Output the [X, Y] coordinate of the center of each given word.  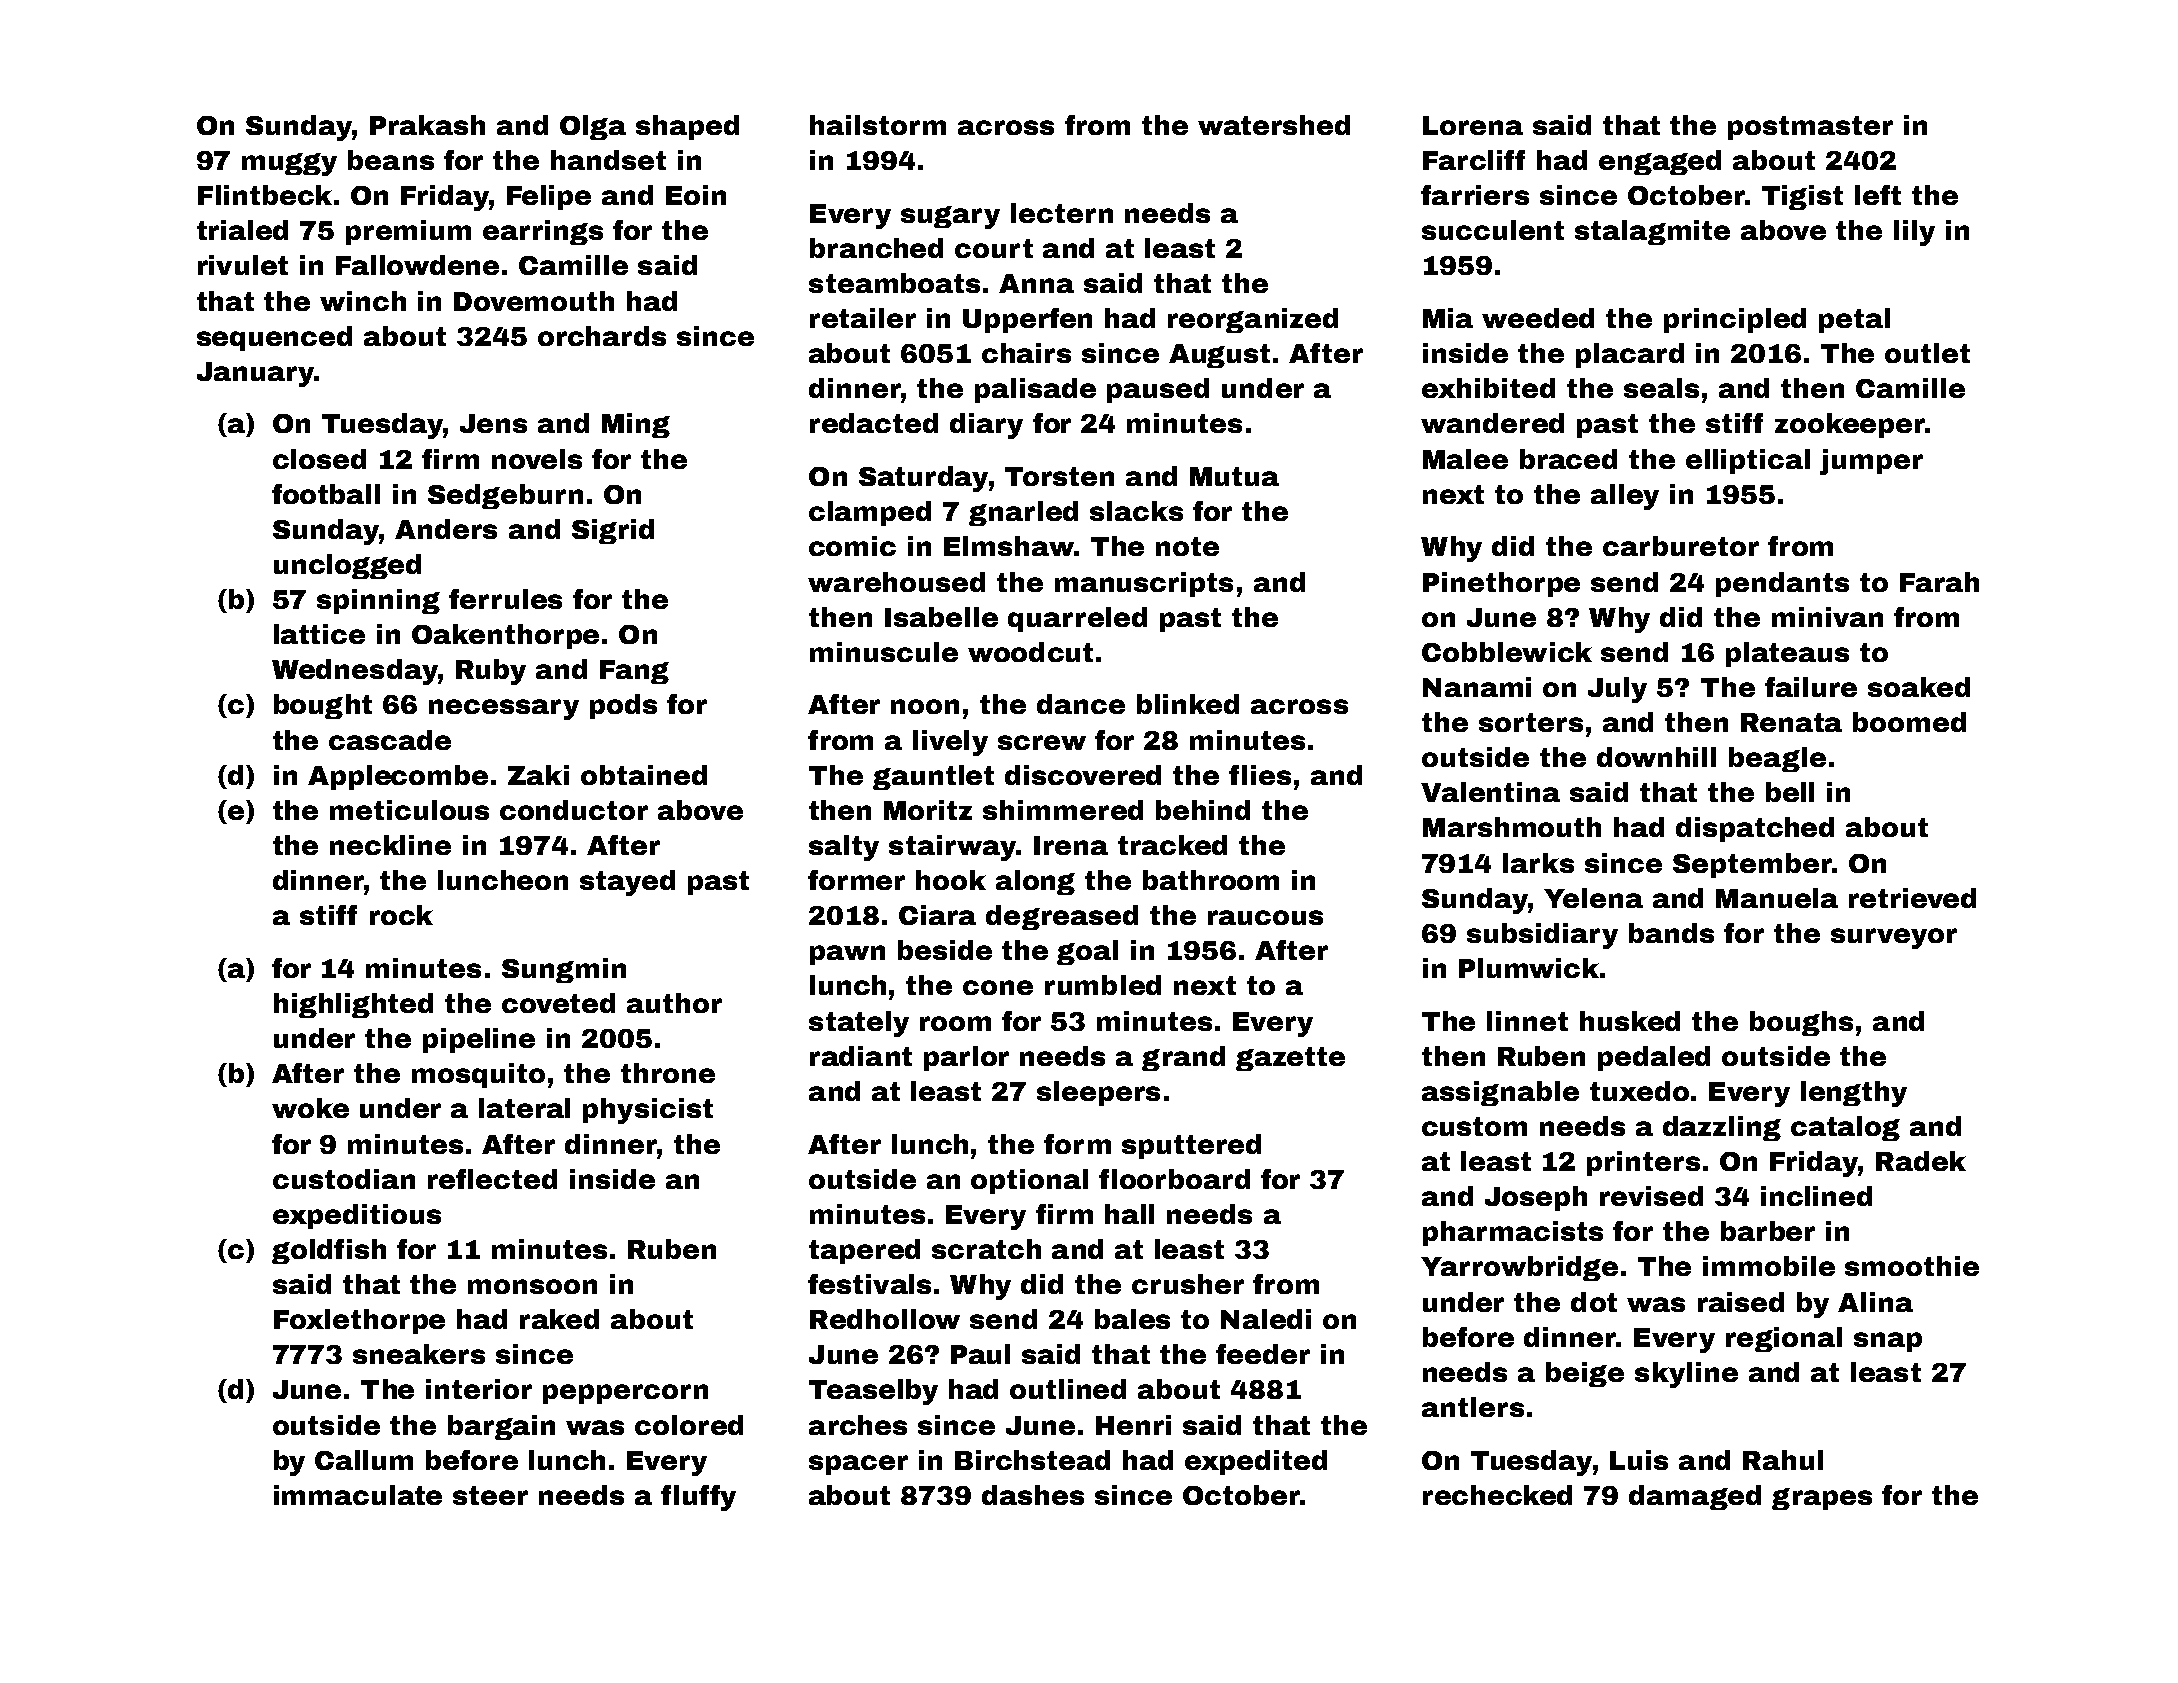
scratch [986, 1249]
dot [1594, 1302]
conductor [574, 810]
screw [1042, 742]
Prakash [427, 125]
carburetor [1681, 546]
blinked [1188, 704]
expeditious [357, 1216]
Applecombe [398, 777]
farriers [1475, 195]
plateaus [1787, 654]
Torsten [1059, 476]
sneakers [419, 1354]
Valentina [1490, 792]
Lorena [1473, 125]
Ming [636, 425]
